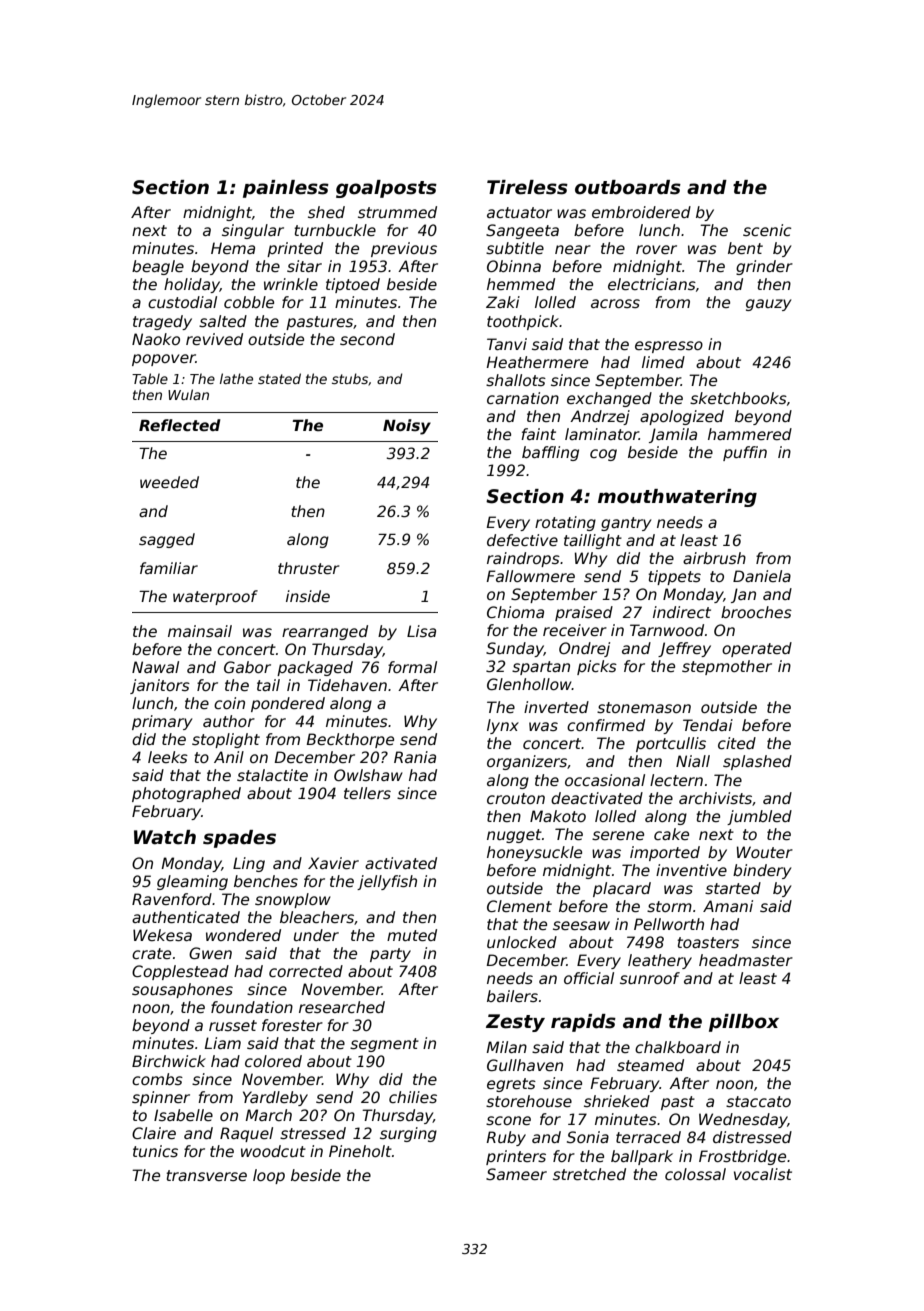 Image resolution: width=924 pixels, height=1311 pixels. What do you see at coordinates (291, 284) in the screenshot?
I see `wrinkle` at bounding box center [291, 284].
